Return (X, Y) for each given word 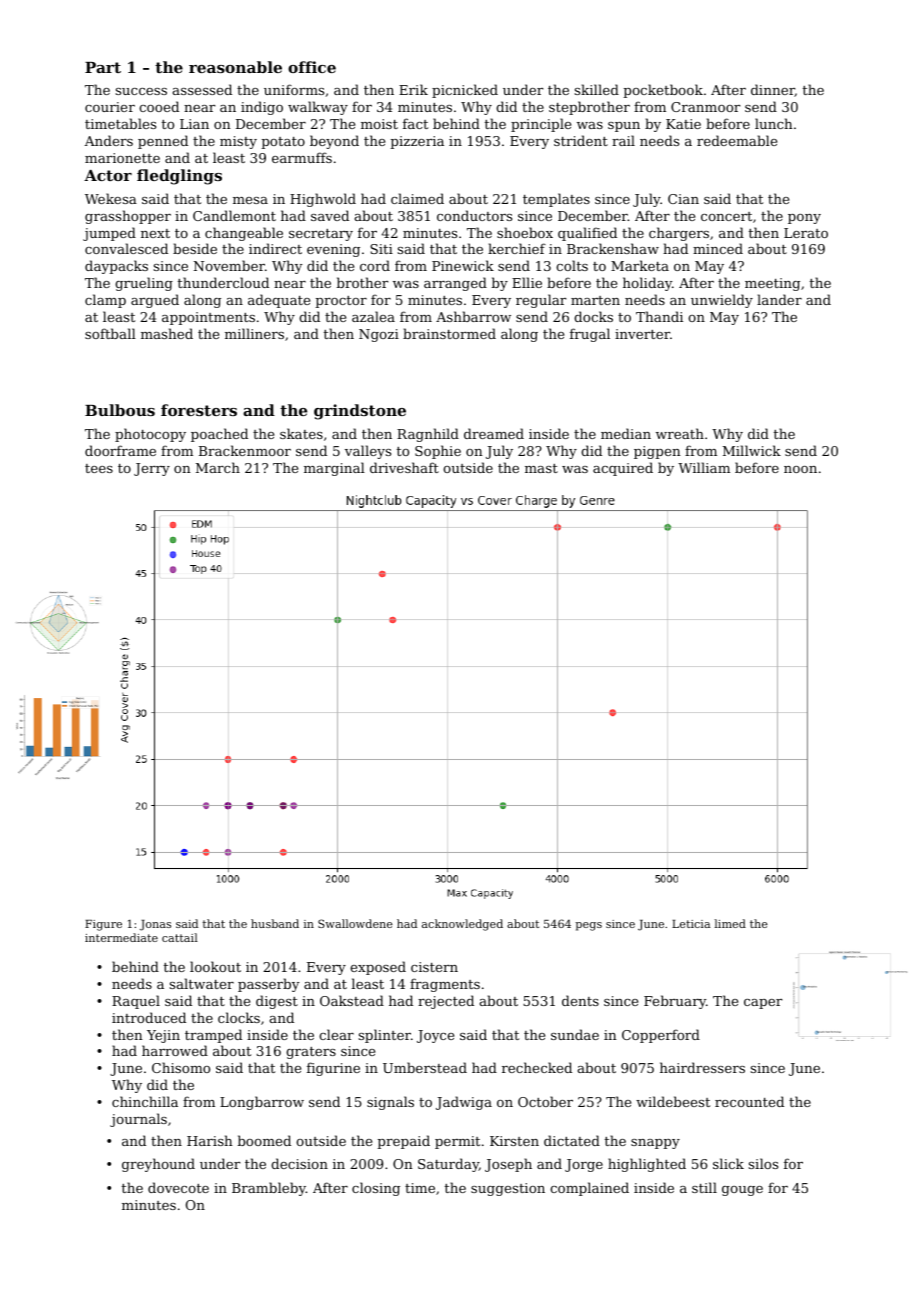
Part (103, 67)
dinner (773, 90)
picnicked (465, 91)
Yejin (163, 1036)
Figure (103, 925)
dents (580, 1000)
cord (375, 265)
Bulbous (120, 410)
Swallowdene (355, 923)
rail (623, 140)
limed (730, 923)
